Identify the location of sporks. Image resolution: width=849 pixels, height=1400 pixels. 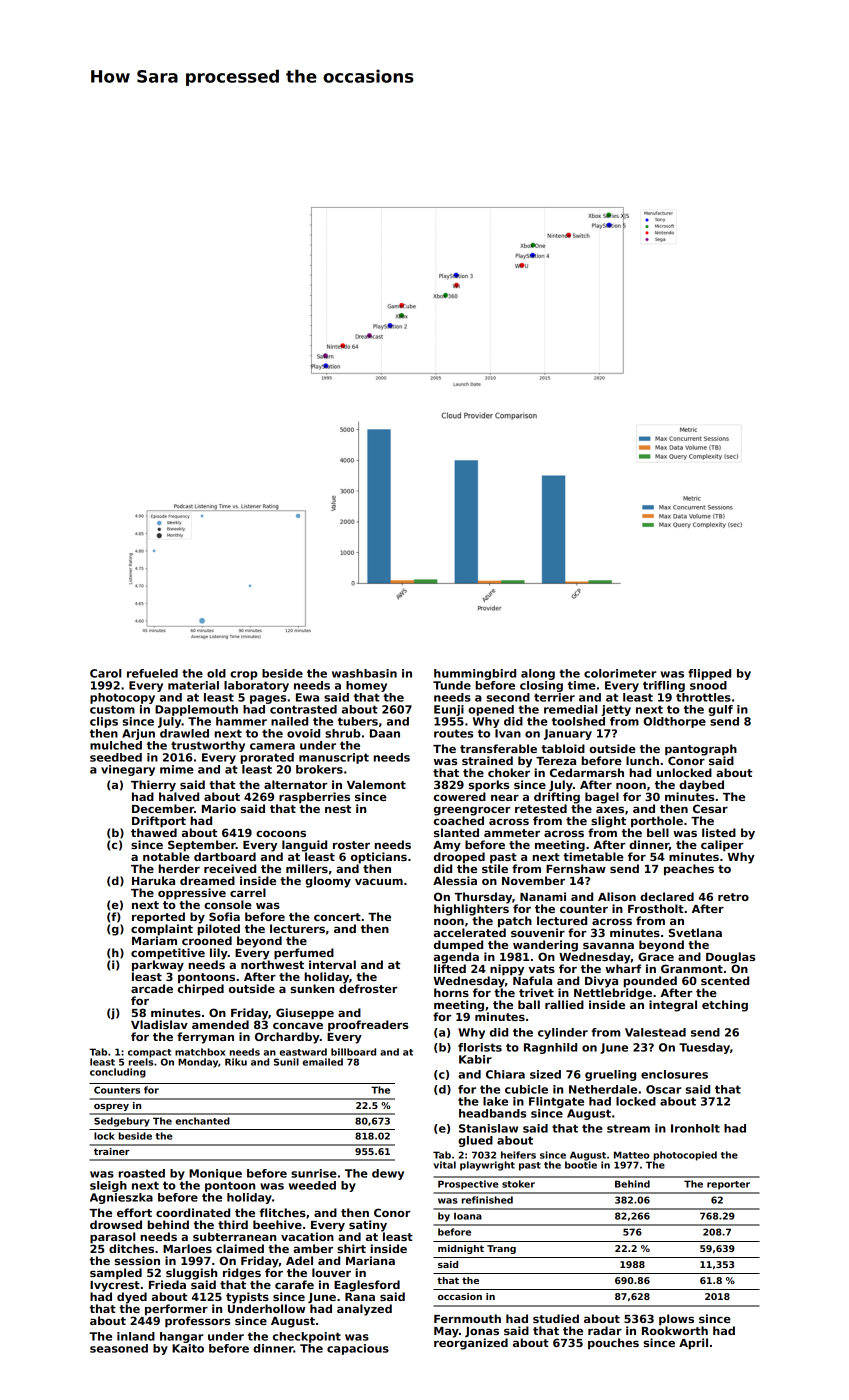
(489, 786).
